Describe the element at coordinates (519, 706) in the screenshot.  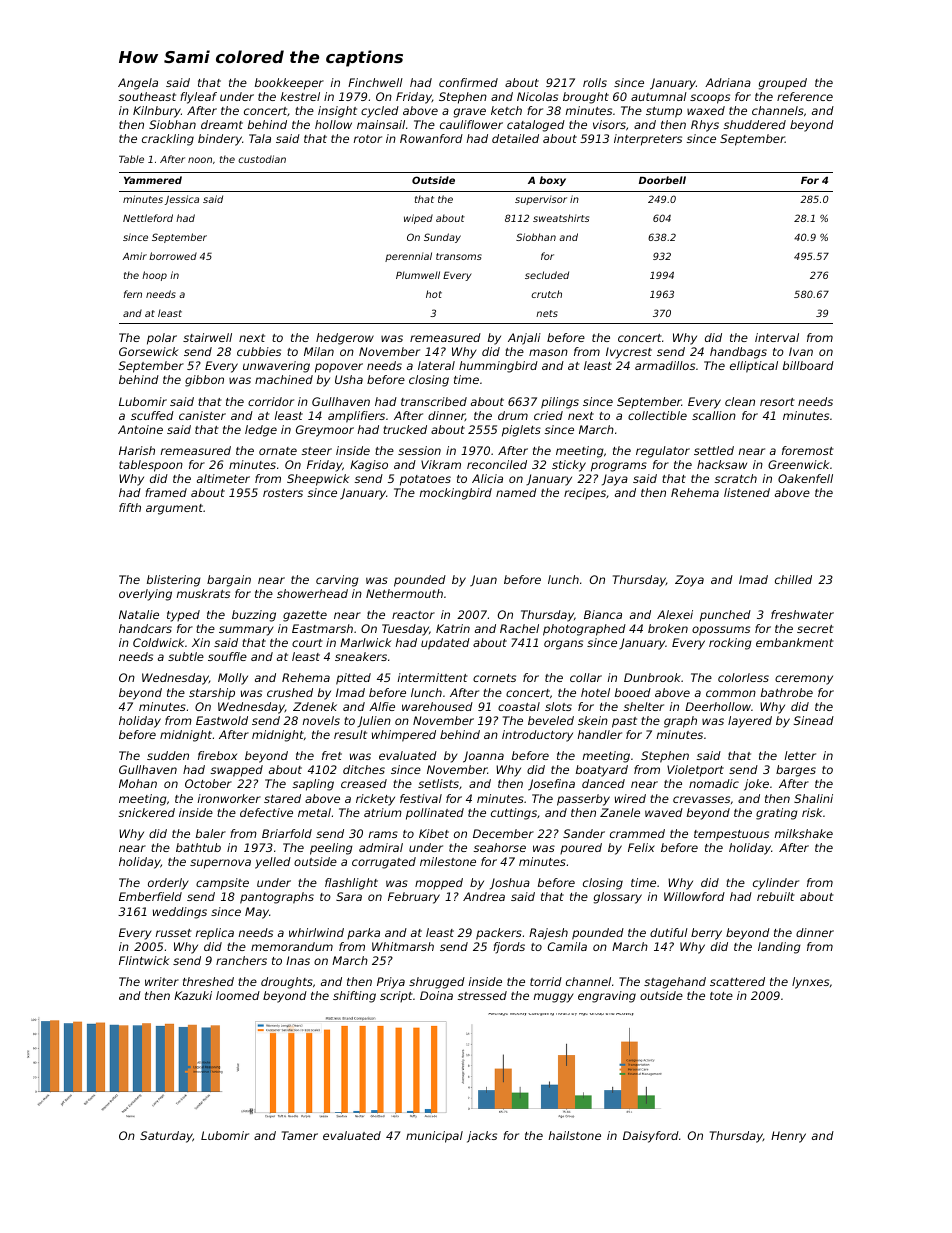
I see `coastal` at that location.
